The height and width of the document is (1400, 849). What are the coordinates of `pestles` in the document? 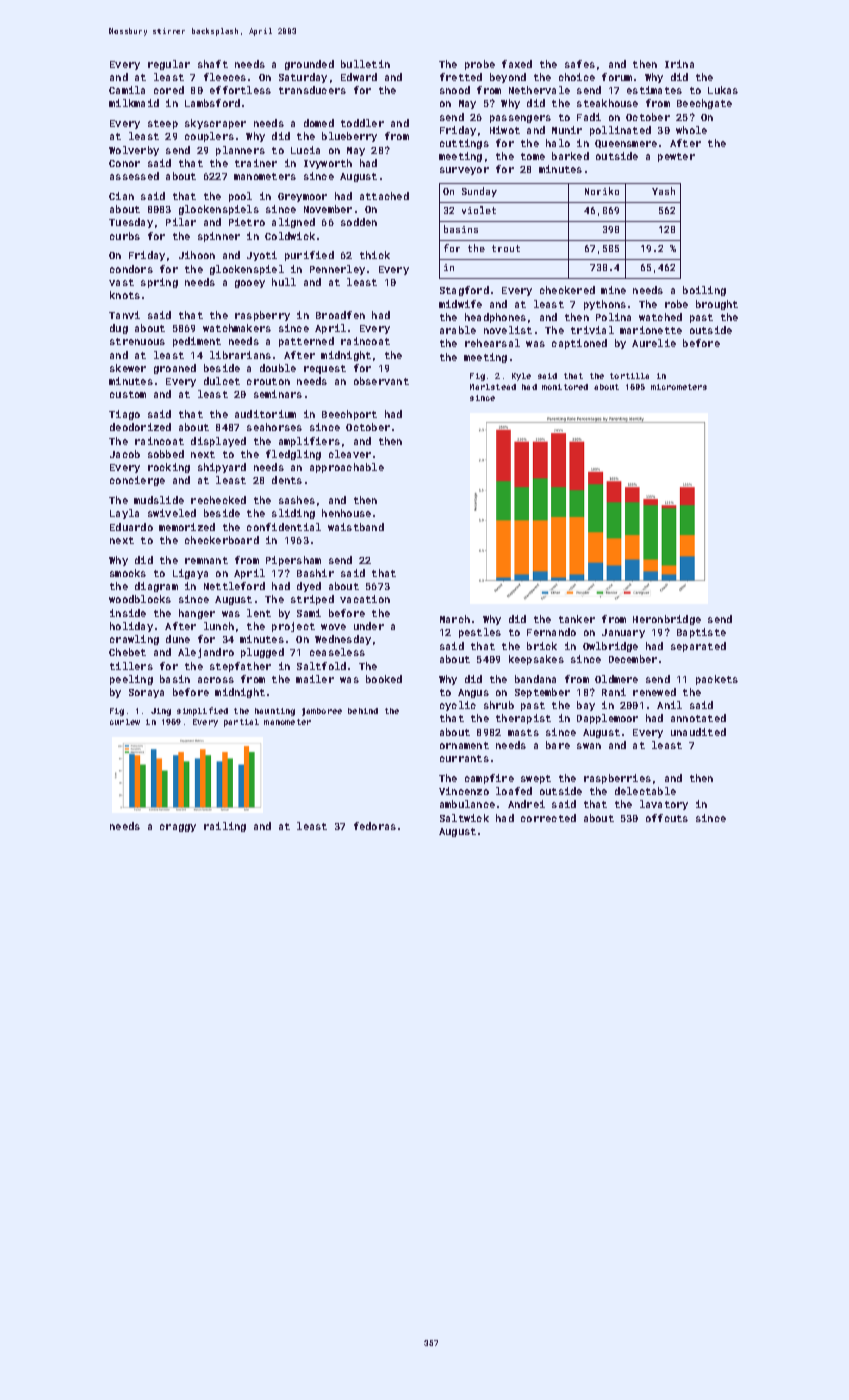 It's located at (480, 633).
